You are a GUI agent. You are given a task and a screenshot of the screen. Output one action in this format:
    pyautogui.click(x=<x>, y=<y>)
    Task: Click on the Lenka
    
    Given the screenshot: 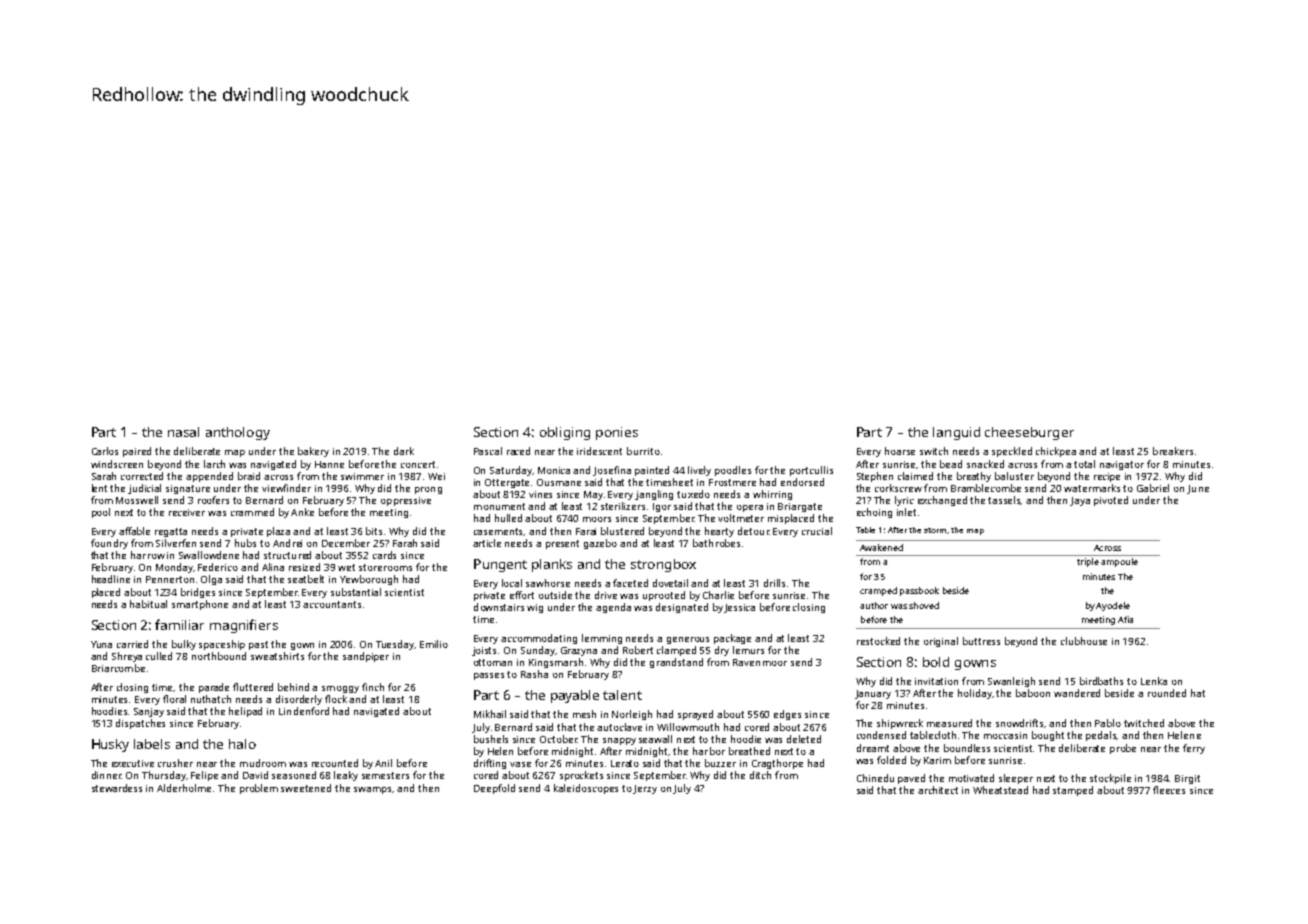 What is the action you would take?
    pyautogui.click(x=1154, y=681)
